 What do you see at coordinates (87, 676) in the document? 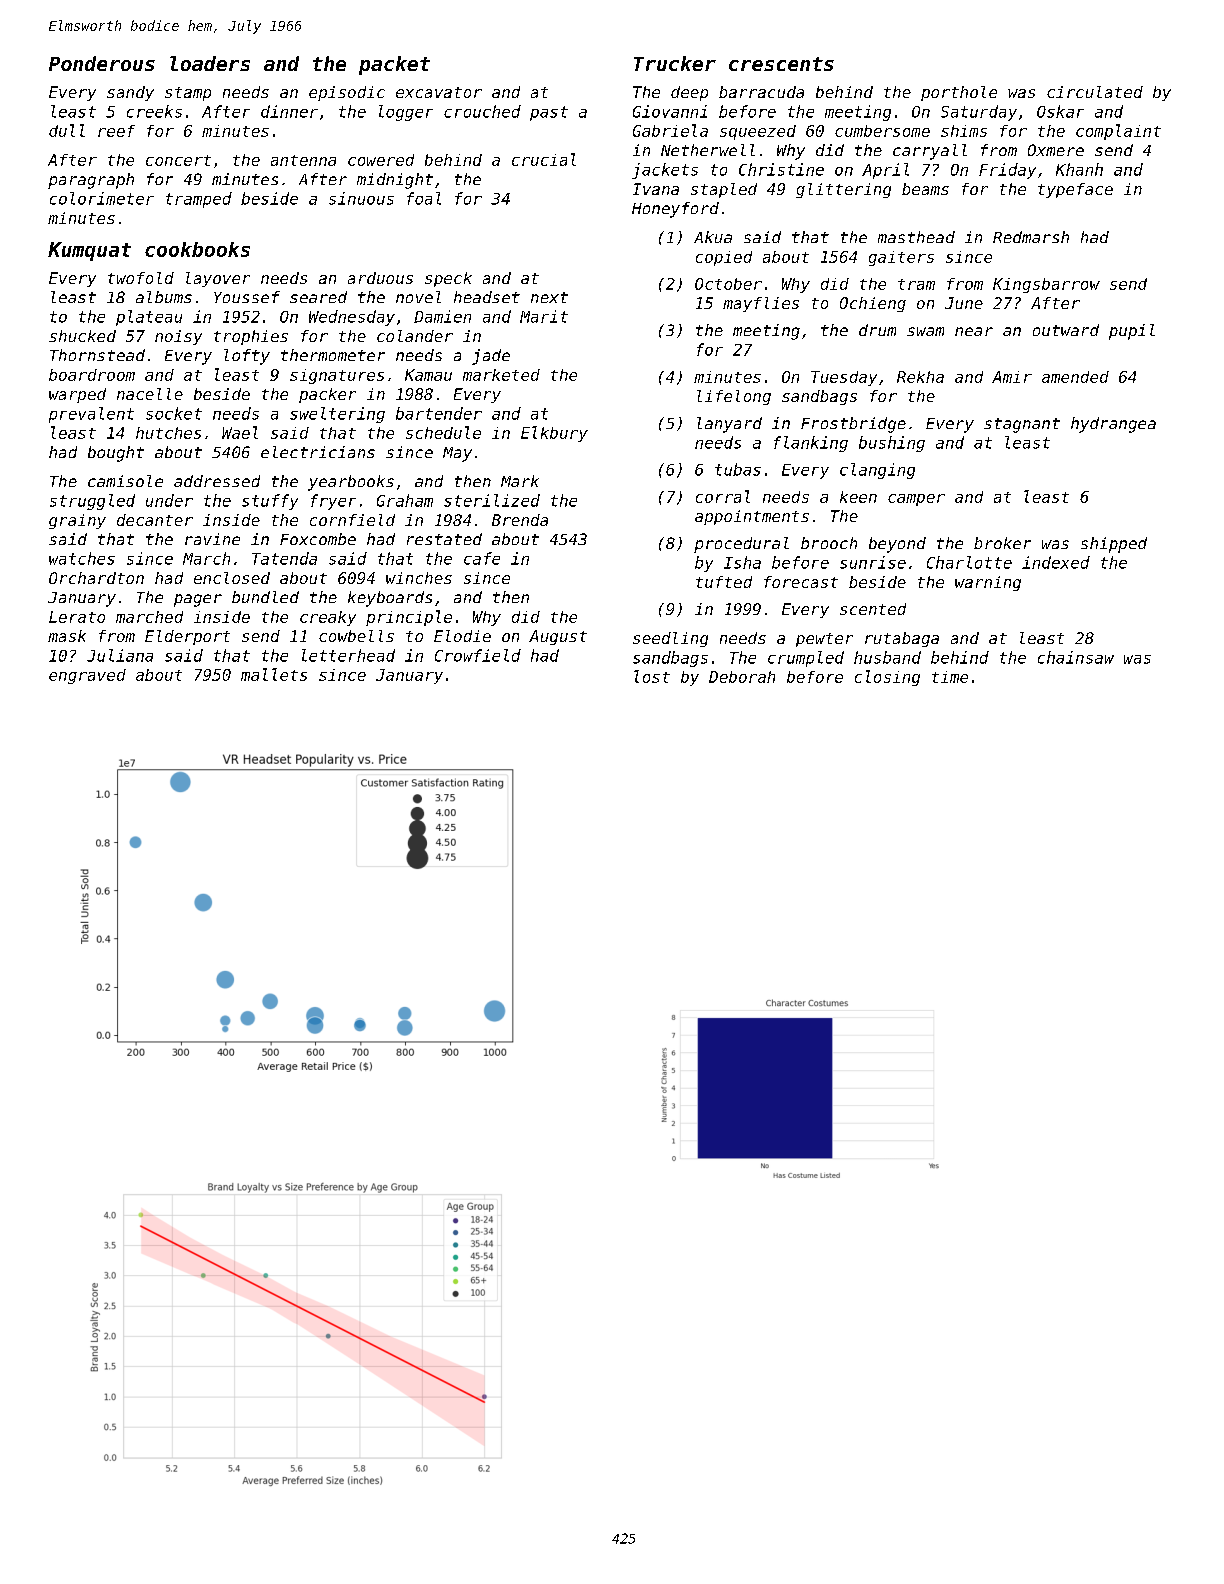
I see `engraved` at bounding box center [87, 676].
